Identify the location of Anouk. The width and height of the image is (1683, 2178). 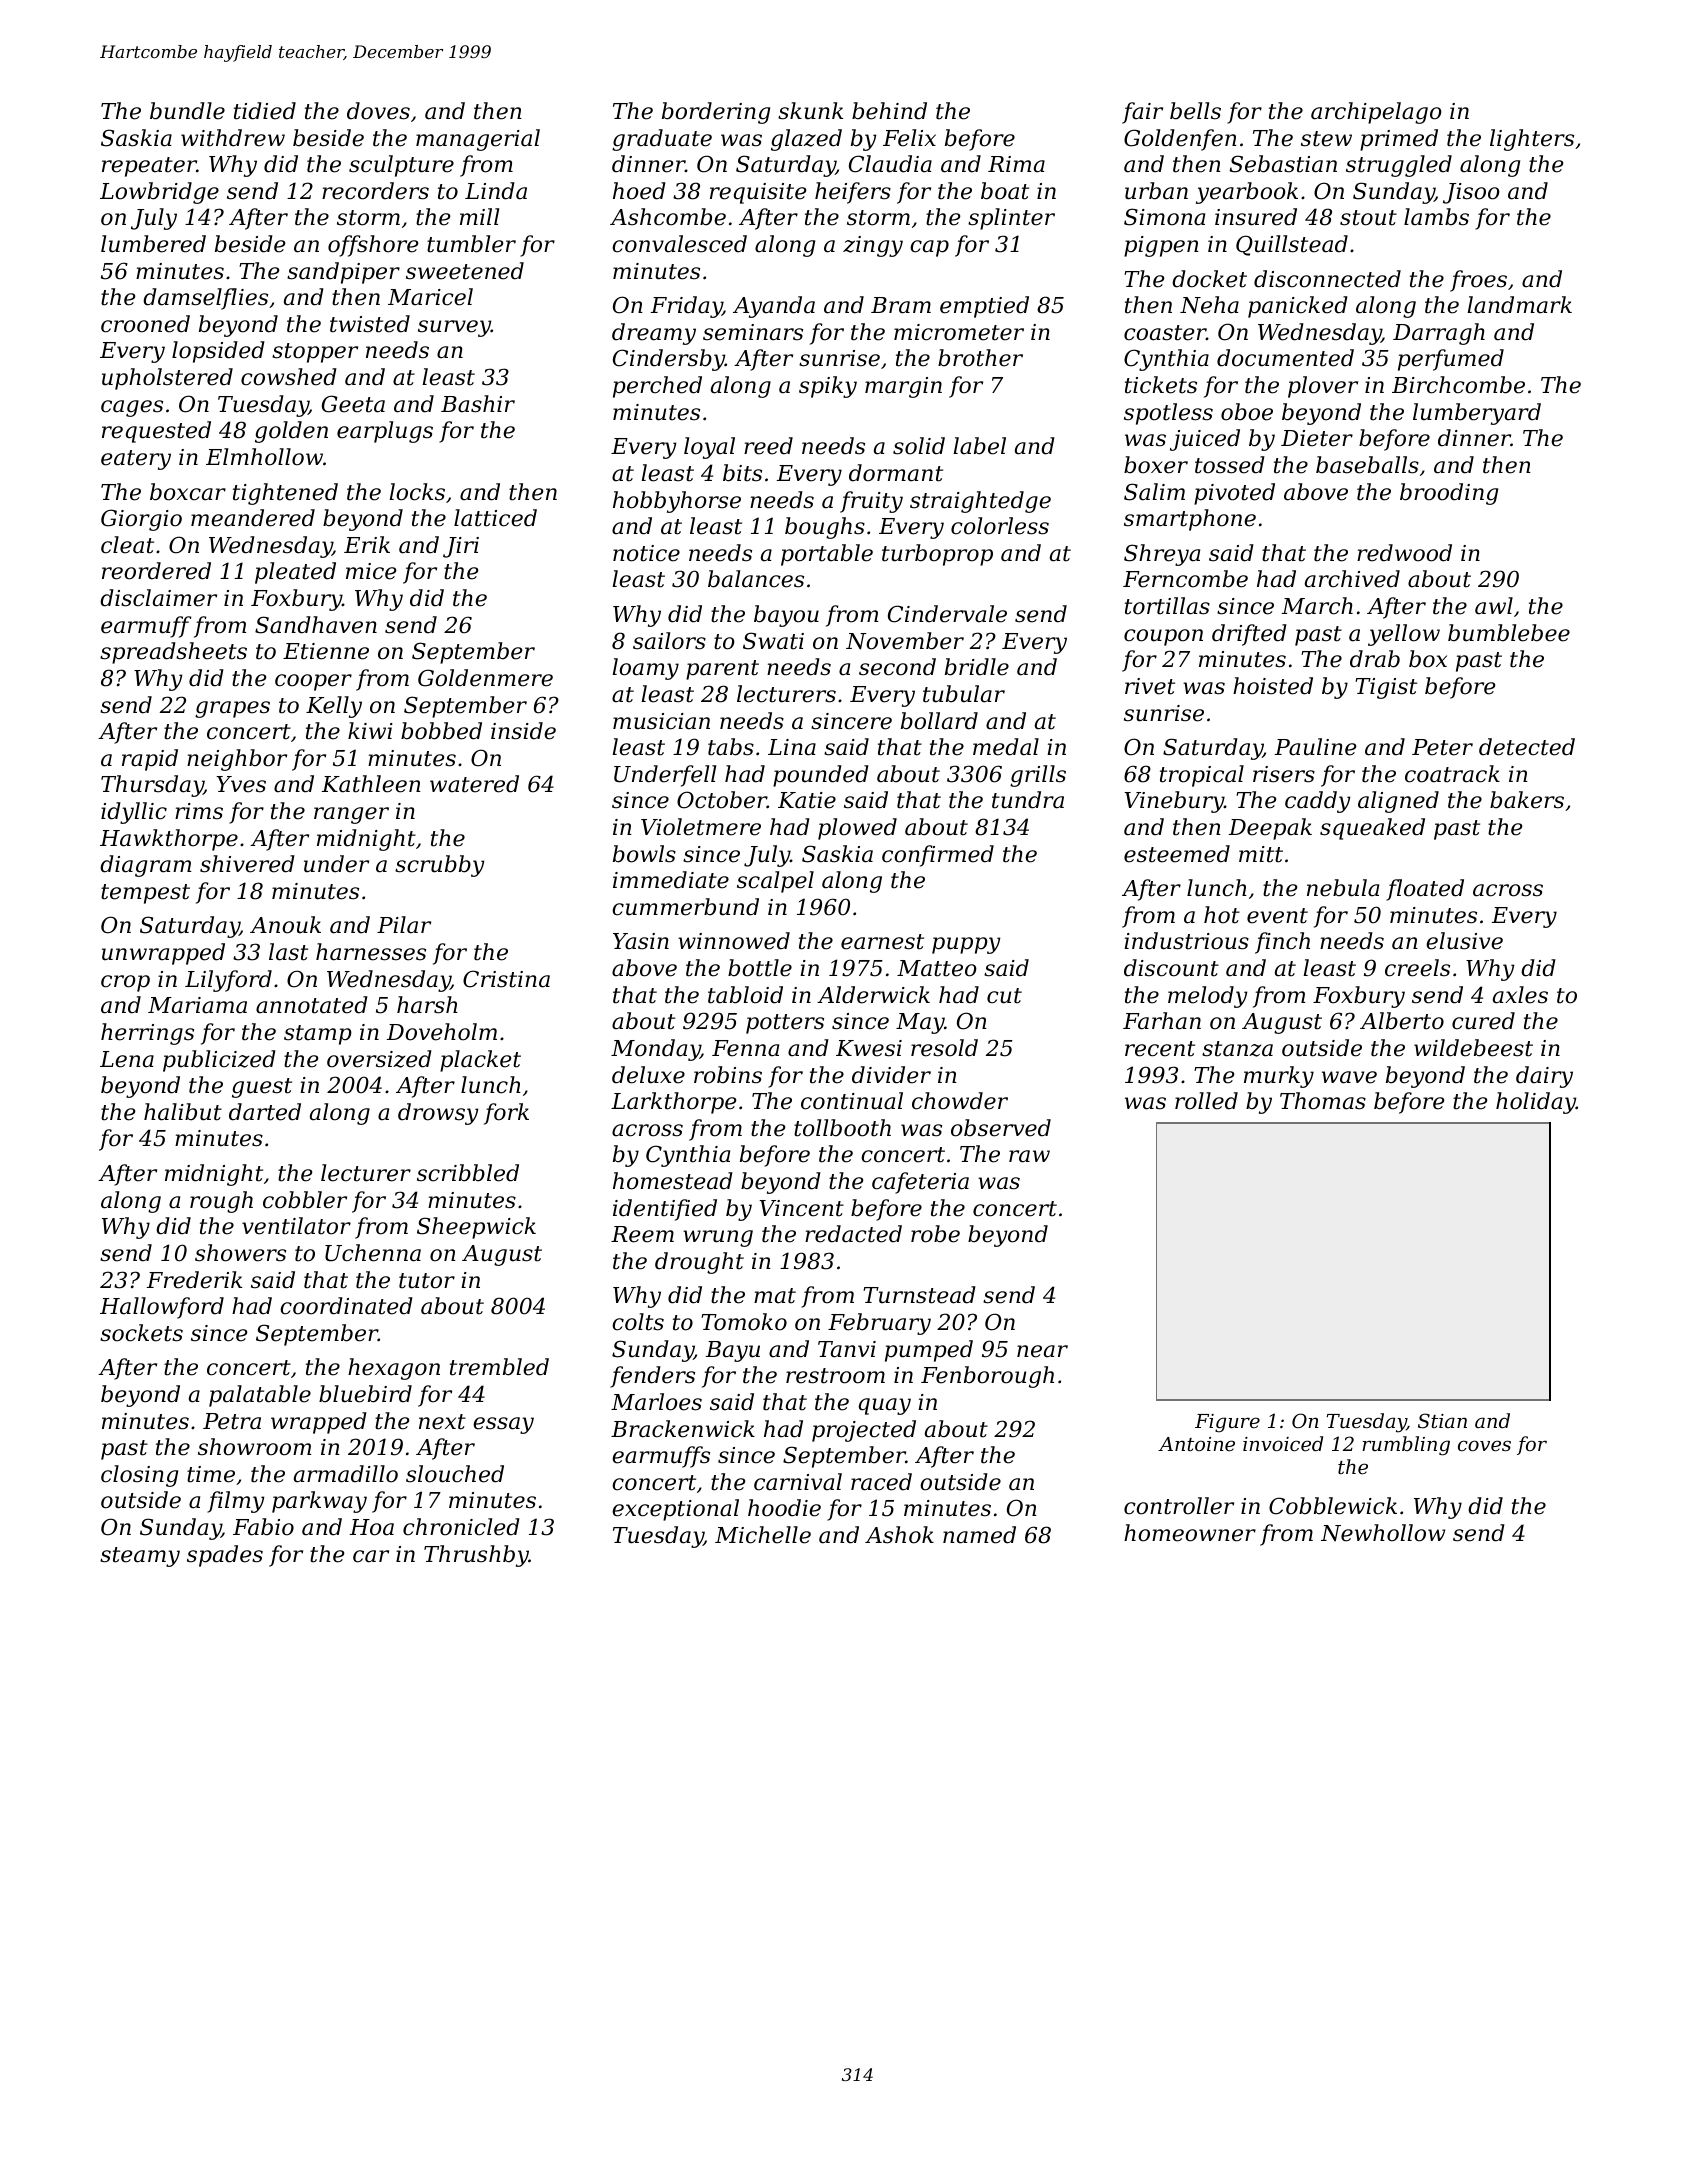
(285, 925).
